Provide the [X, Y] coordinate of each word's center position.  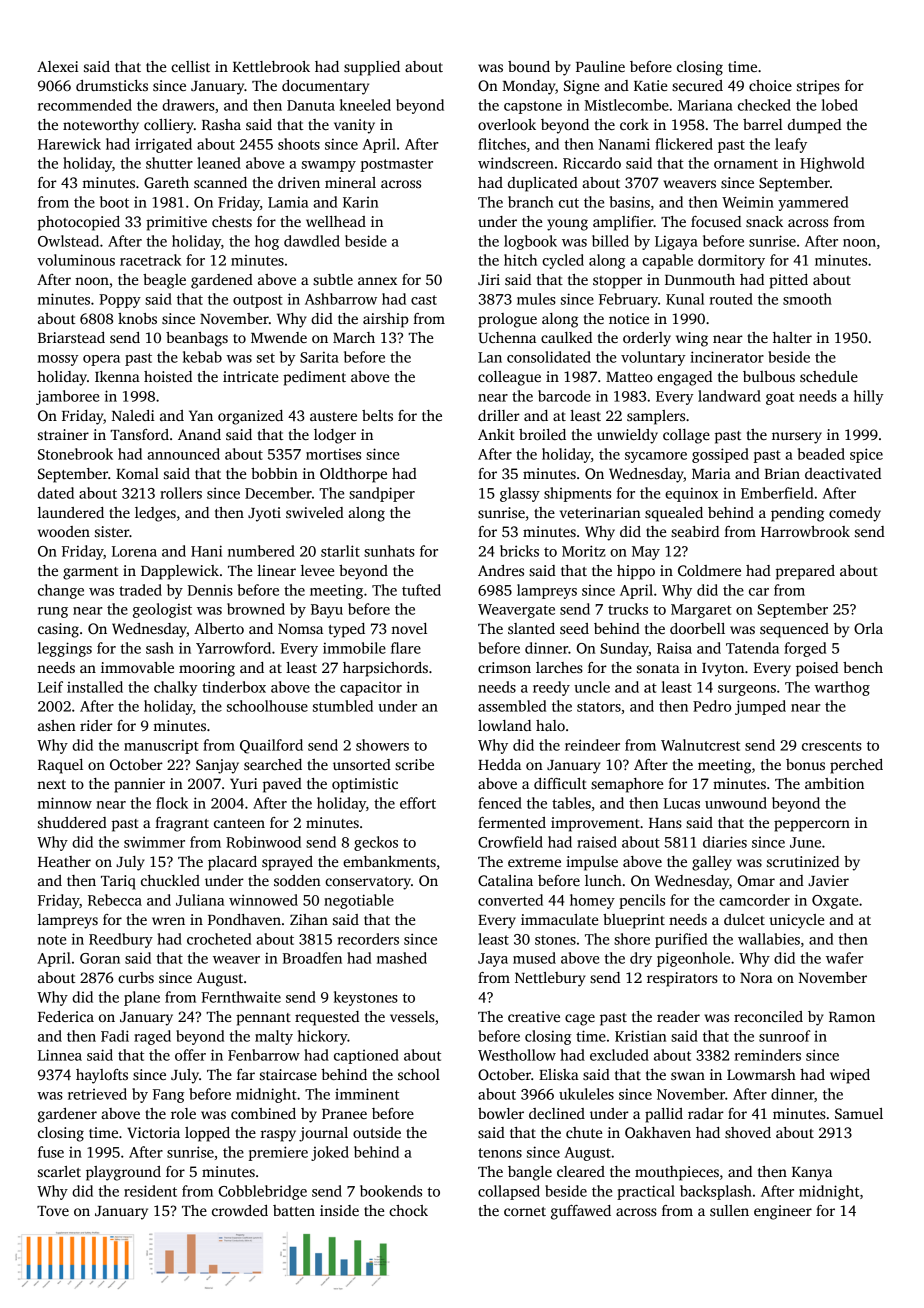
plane [142, 998]
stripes [818, 87]
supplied [372, 68]
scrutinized [803, 861]
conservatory [368, 883]
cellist [190, 66]
